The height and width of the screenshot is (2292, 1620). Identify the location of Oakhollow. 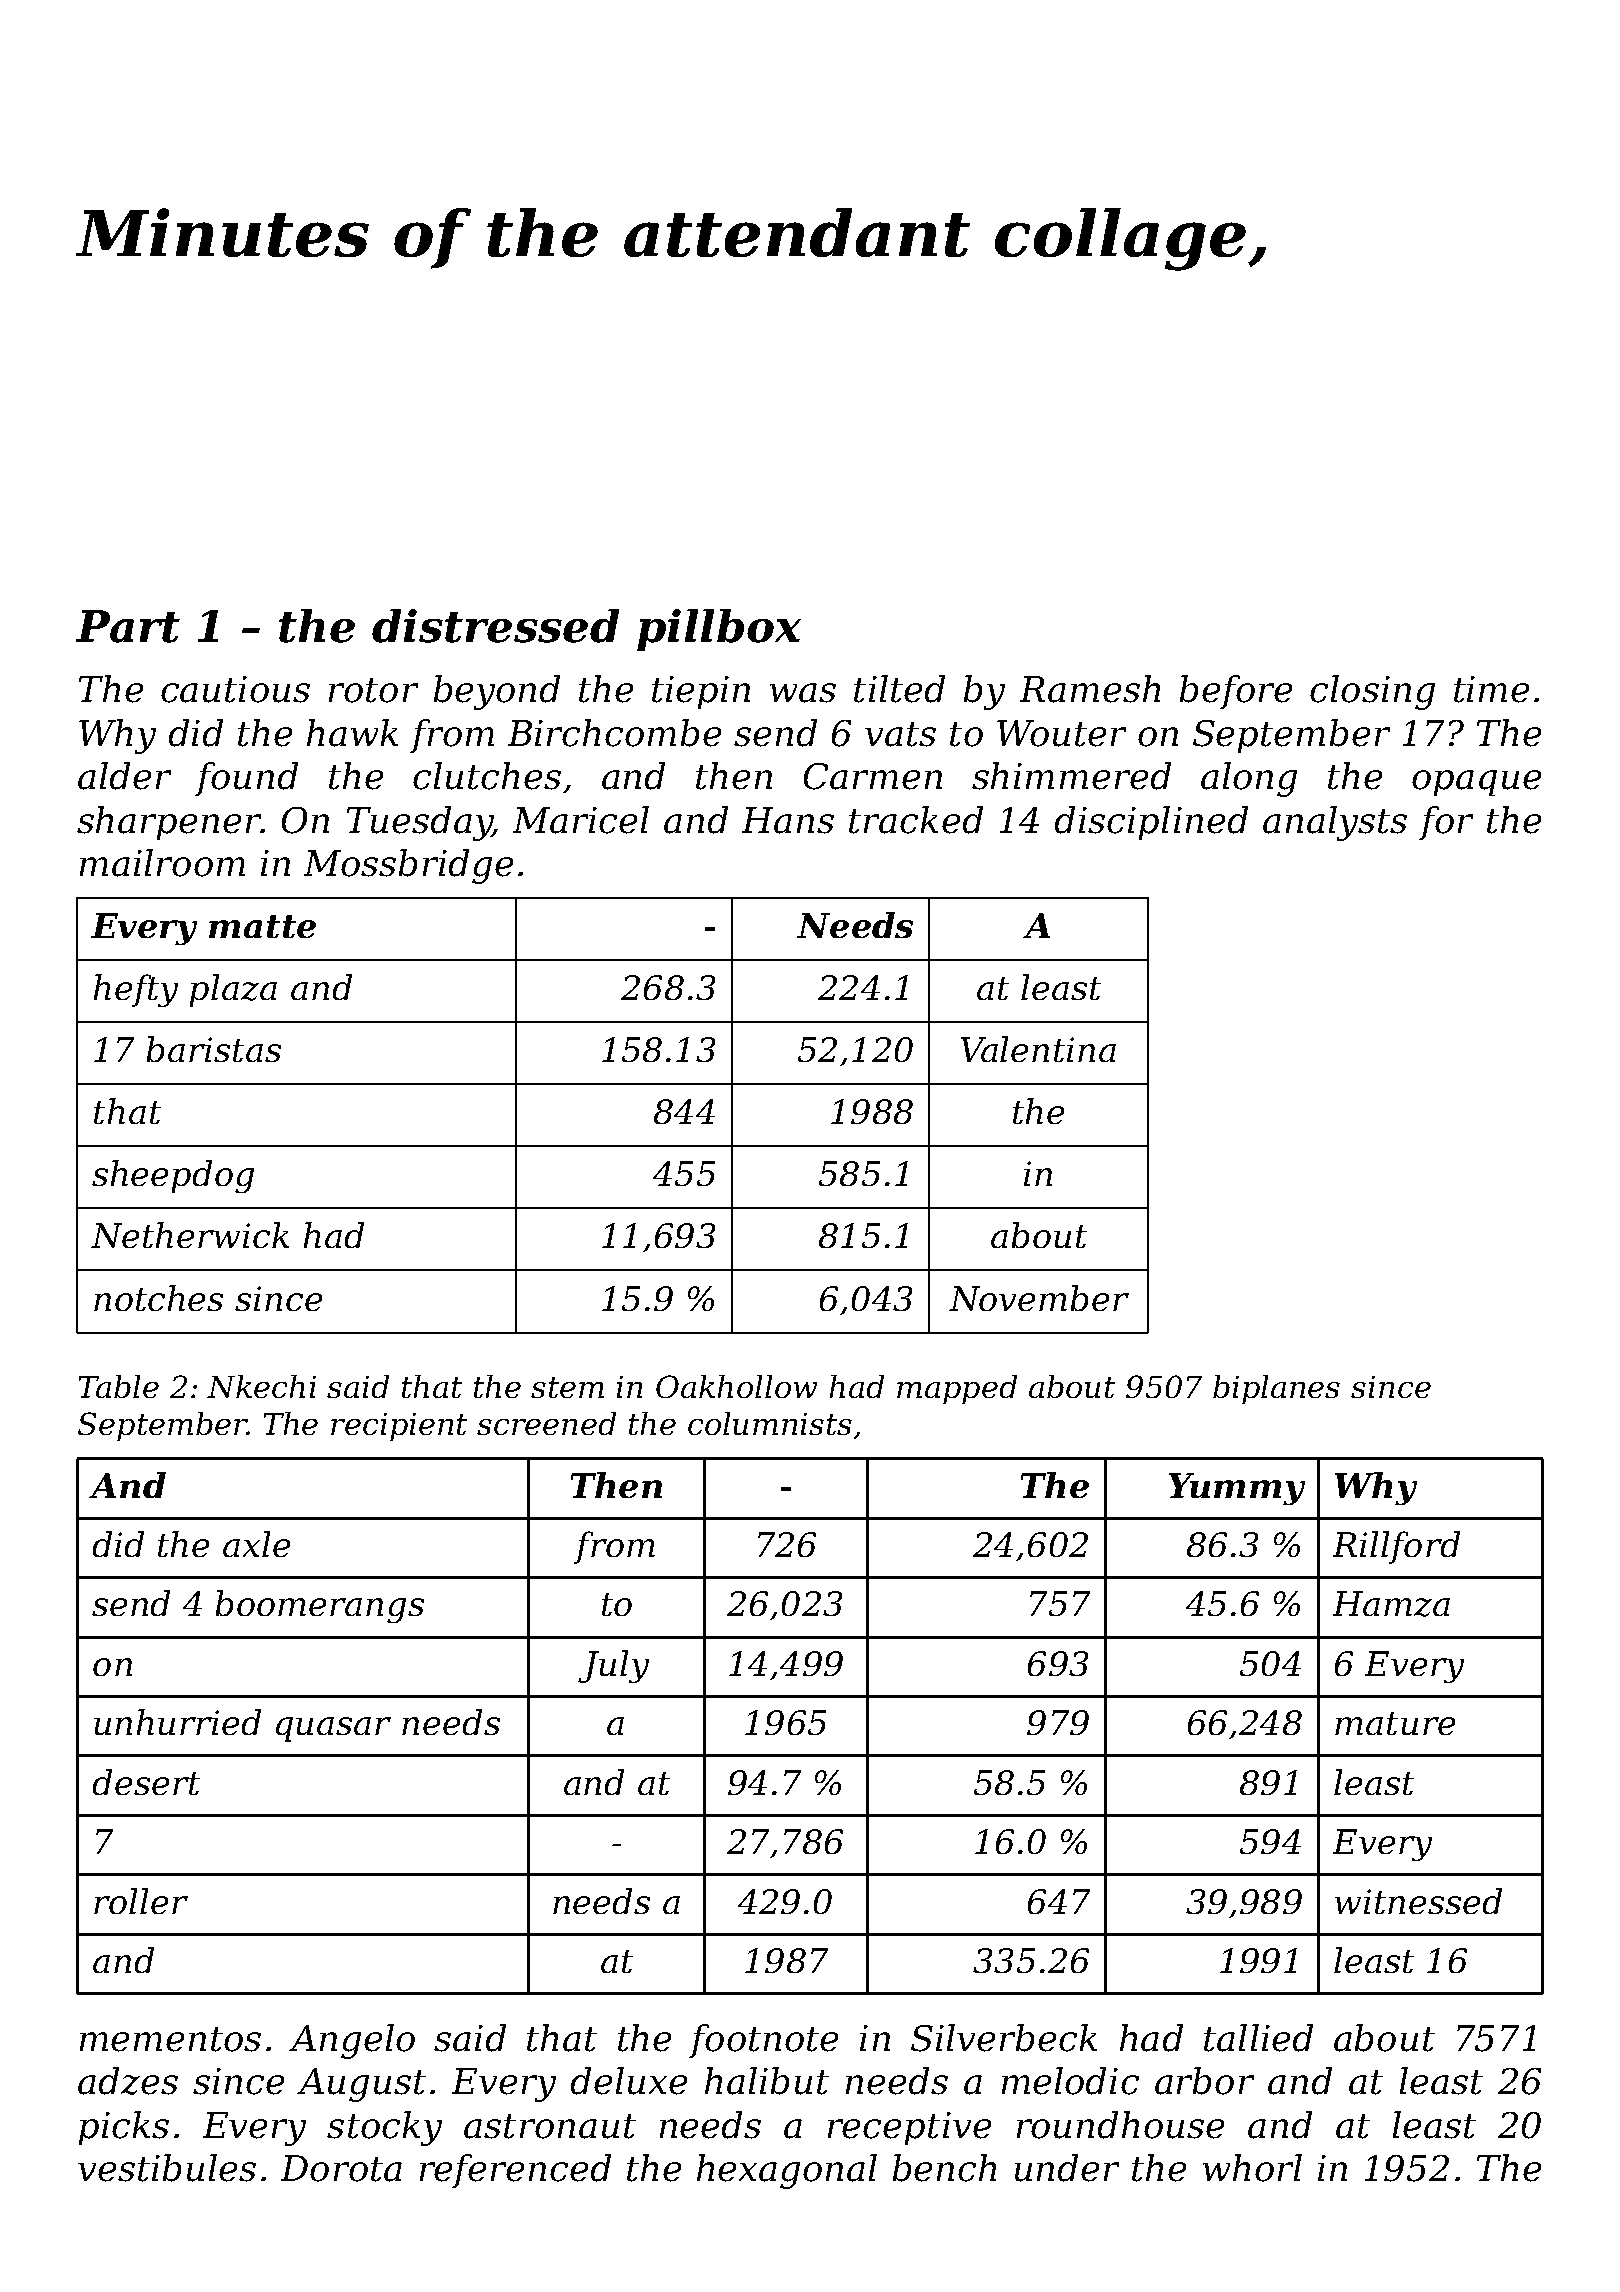
(736, 1386).
